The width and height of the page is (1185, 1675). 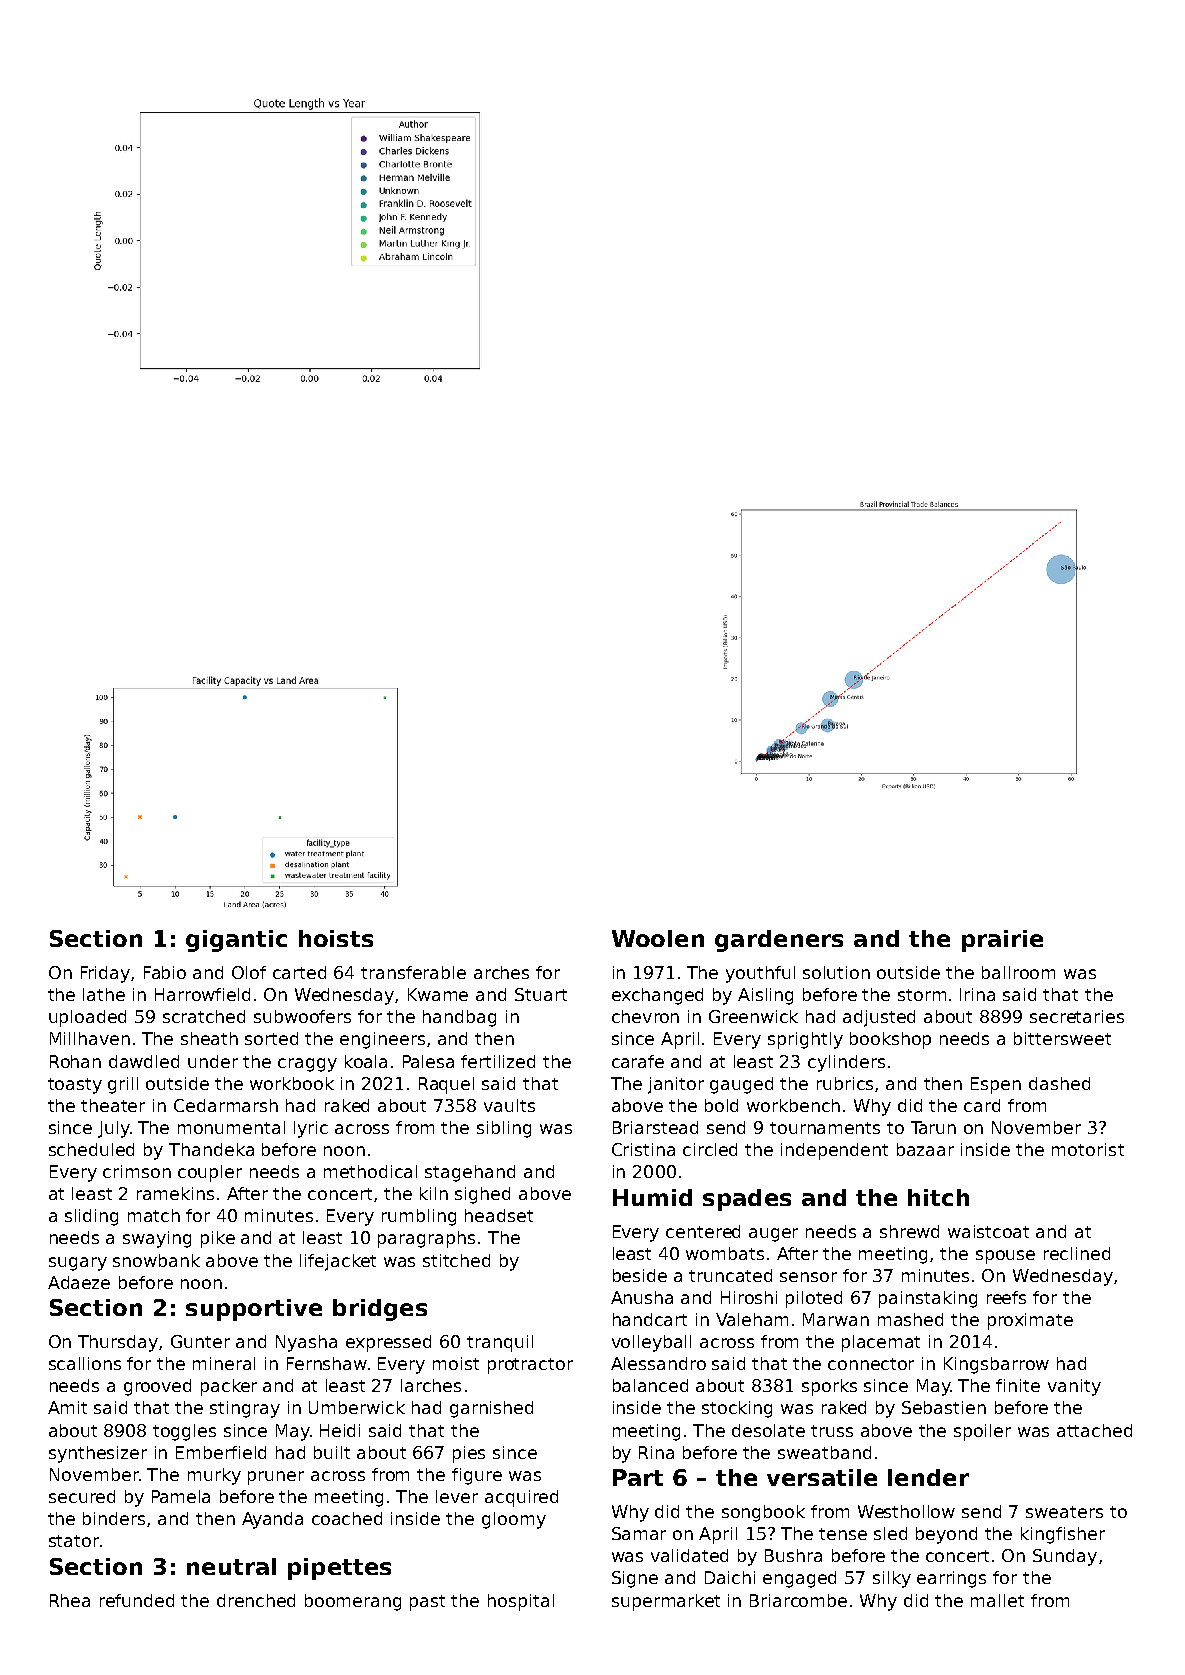 I want to click on Humid, so click(x=652, y=1197).
